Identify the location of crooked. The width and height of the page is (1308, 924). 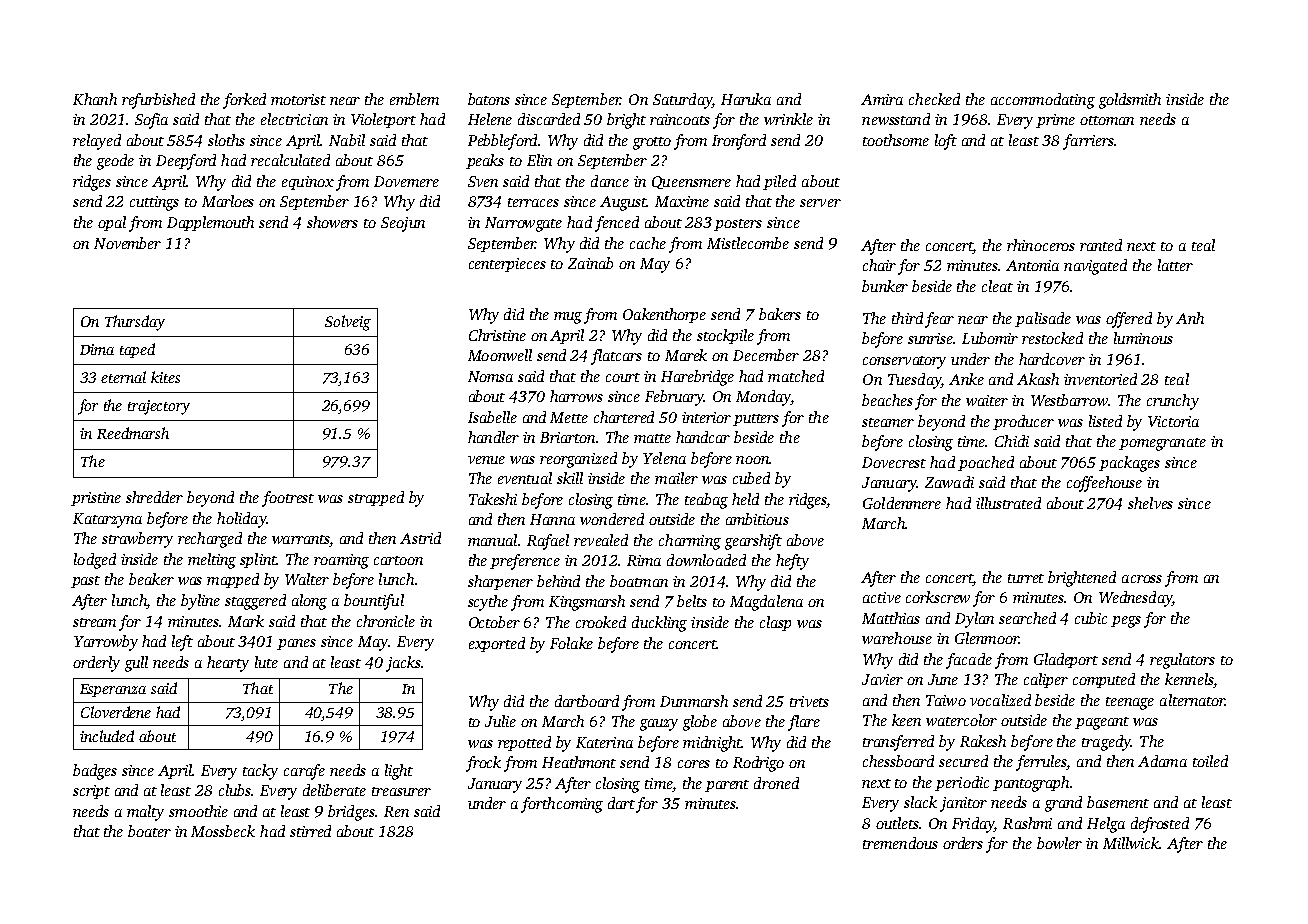
(601, 622).
